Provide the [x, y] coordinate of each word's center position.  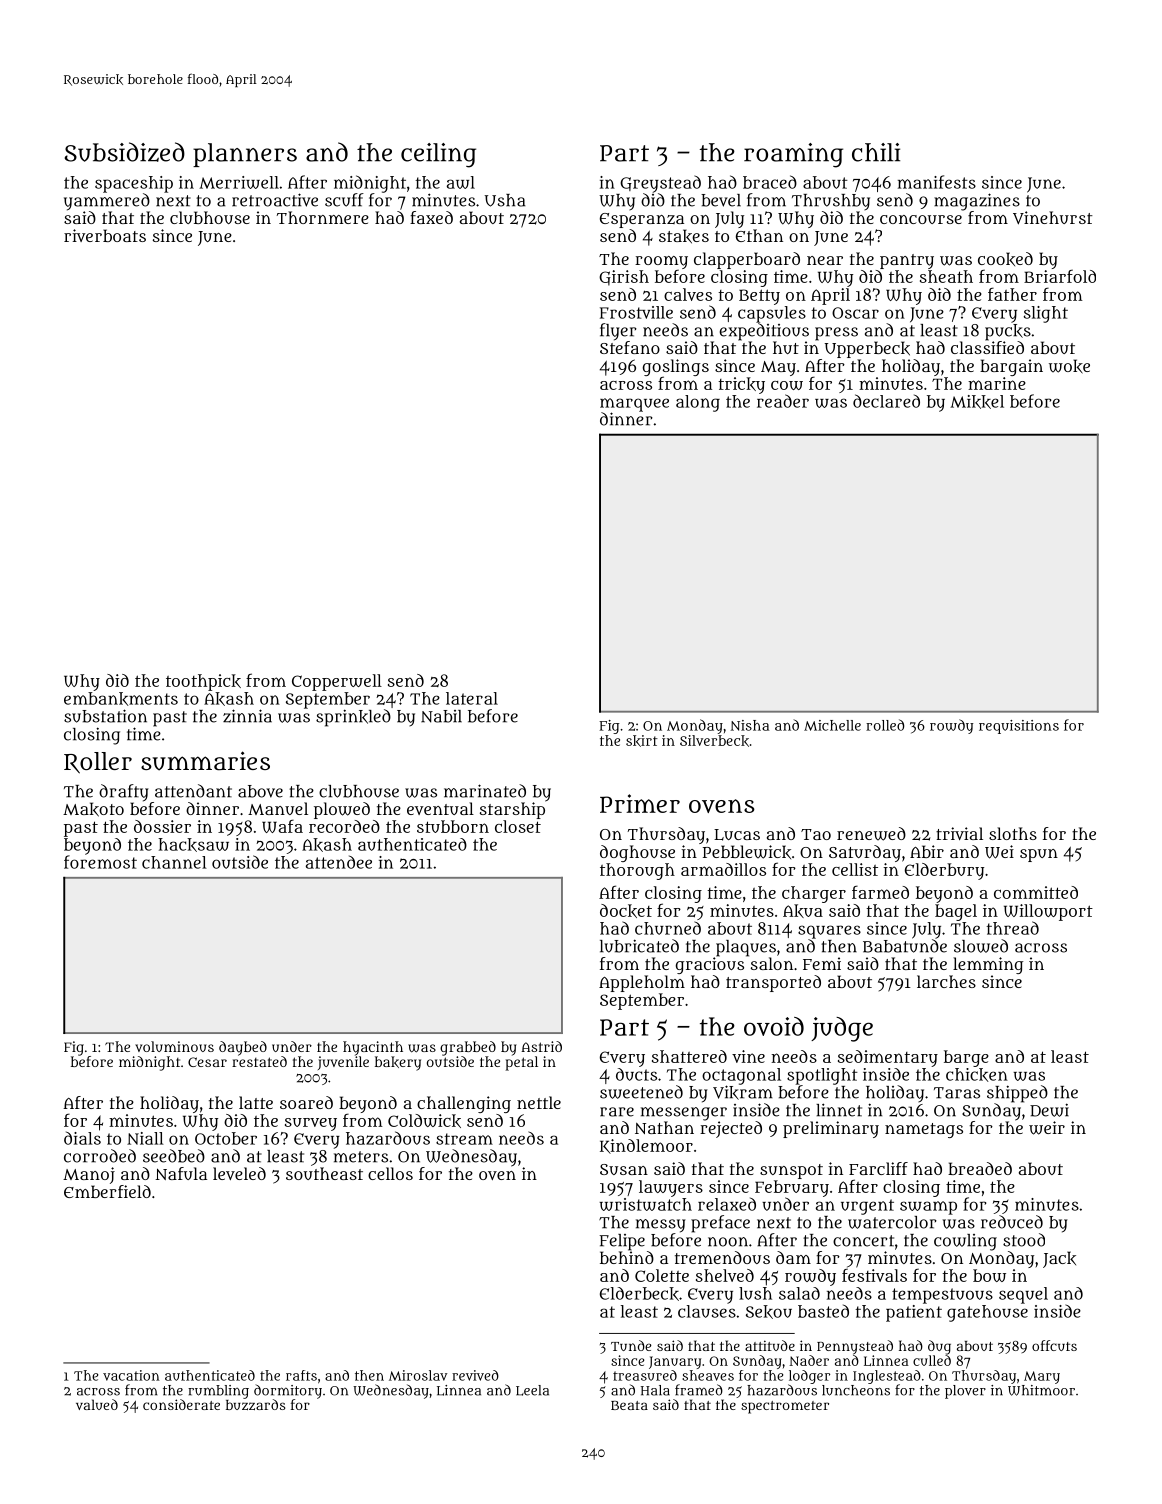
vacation [131, 1375]
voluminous [174, 1046]
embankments [121, 699]
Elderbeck [639, 1294]
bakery [398, 1063]
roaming [793, 155]
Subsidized [125, 152]
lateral [472, 698]
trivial [959, 833]
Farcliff [878, 1168]
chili [876, 152]
